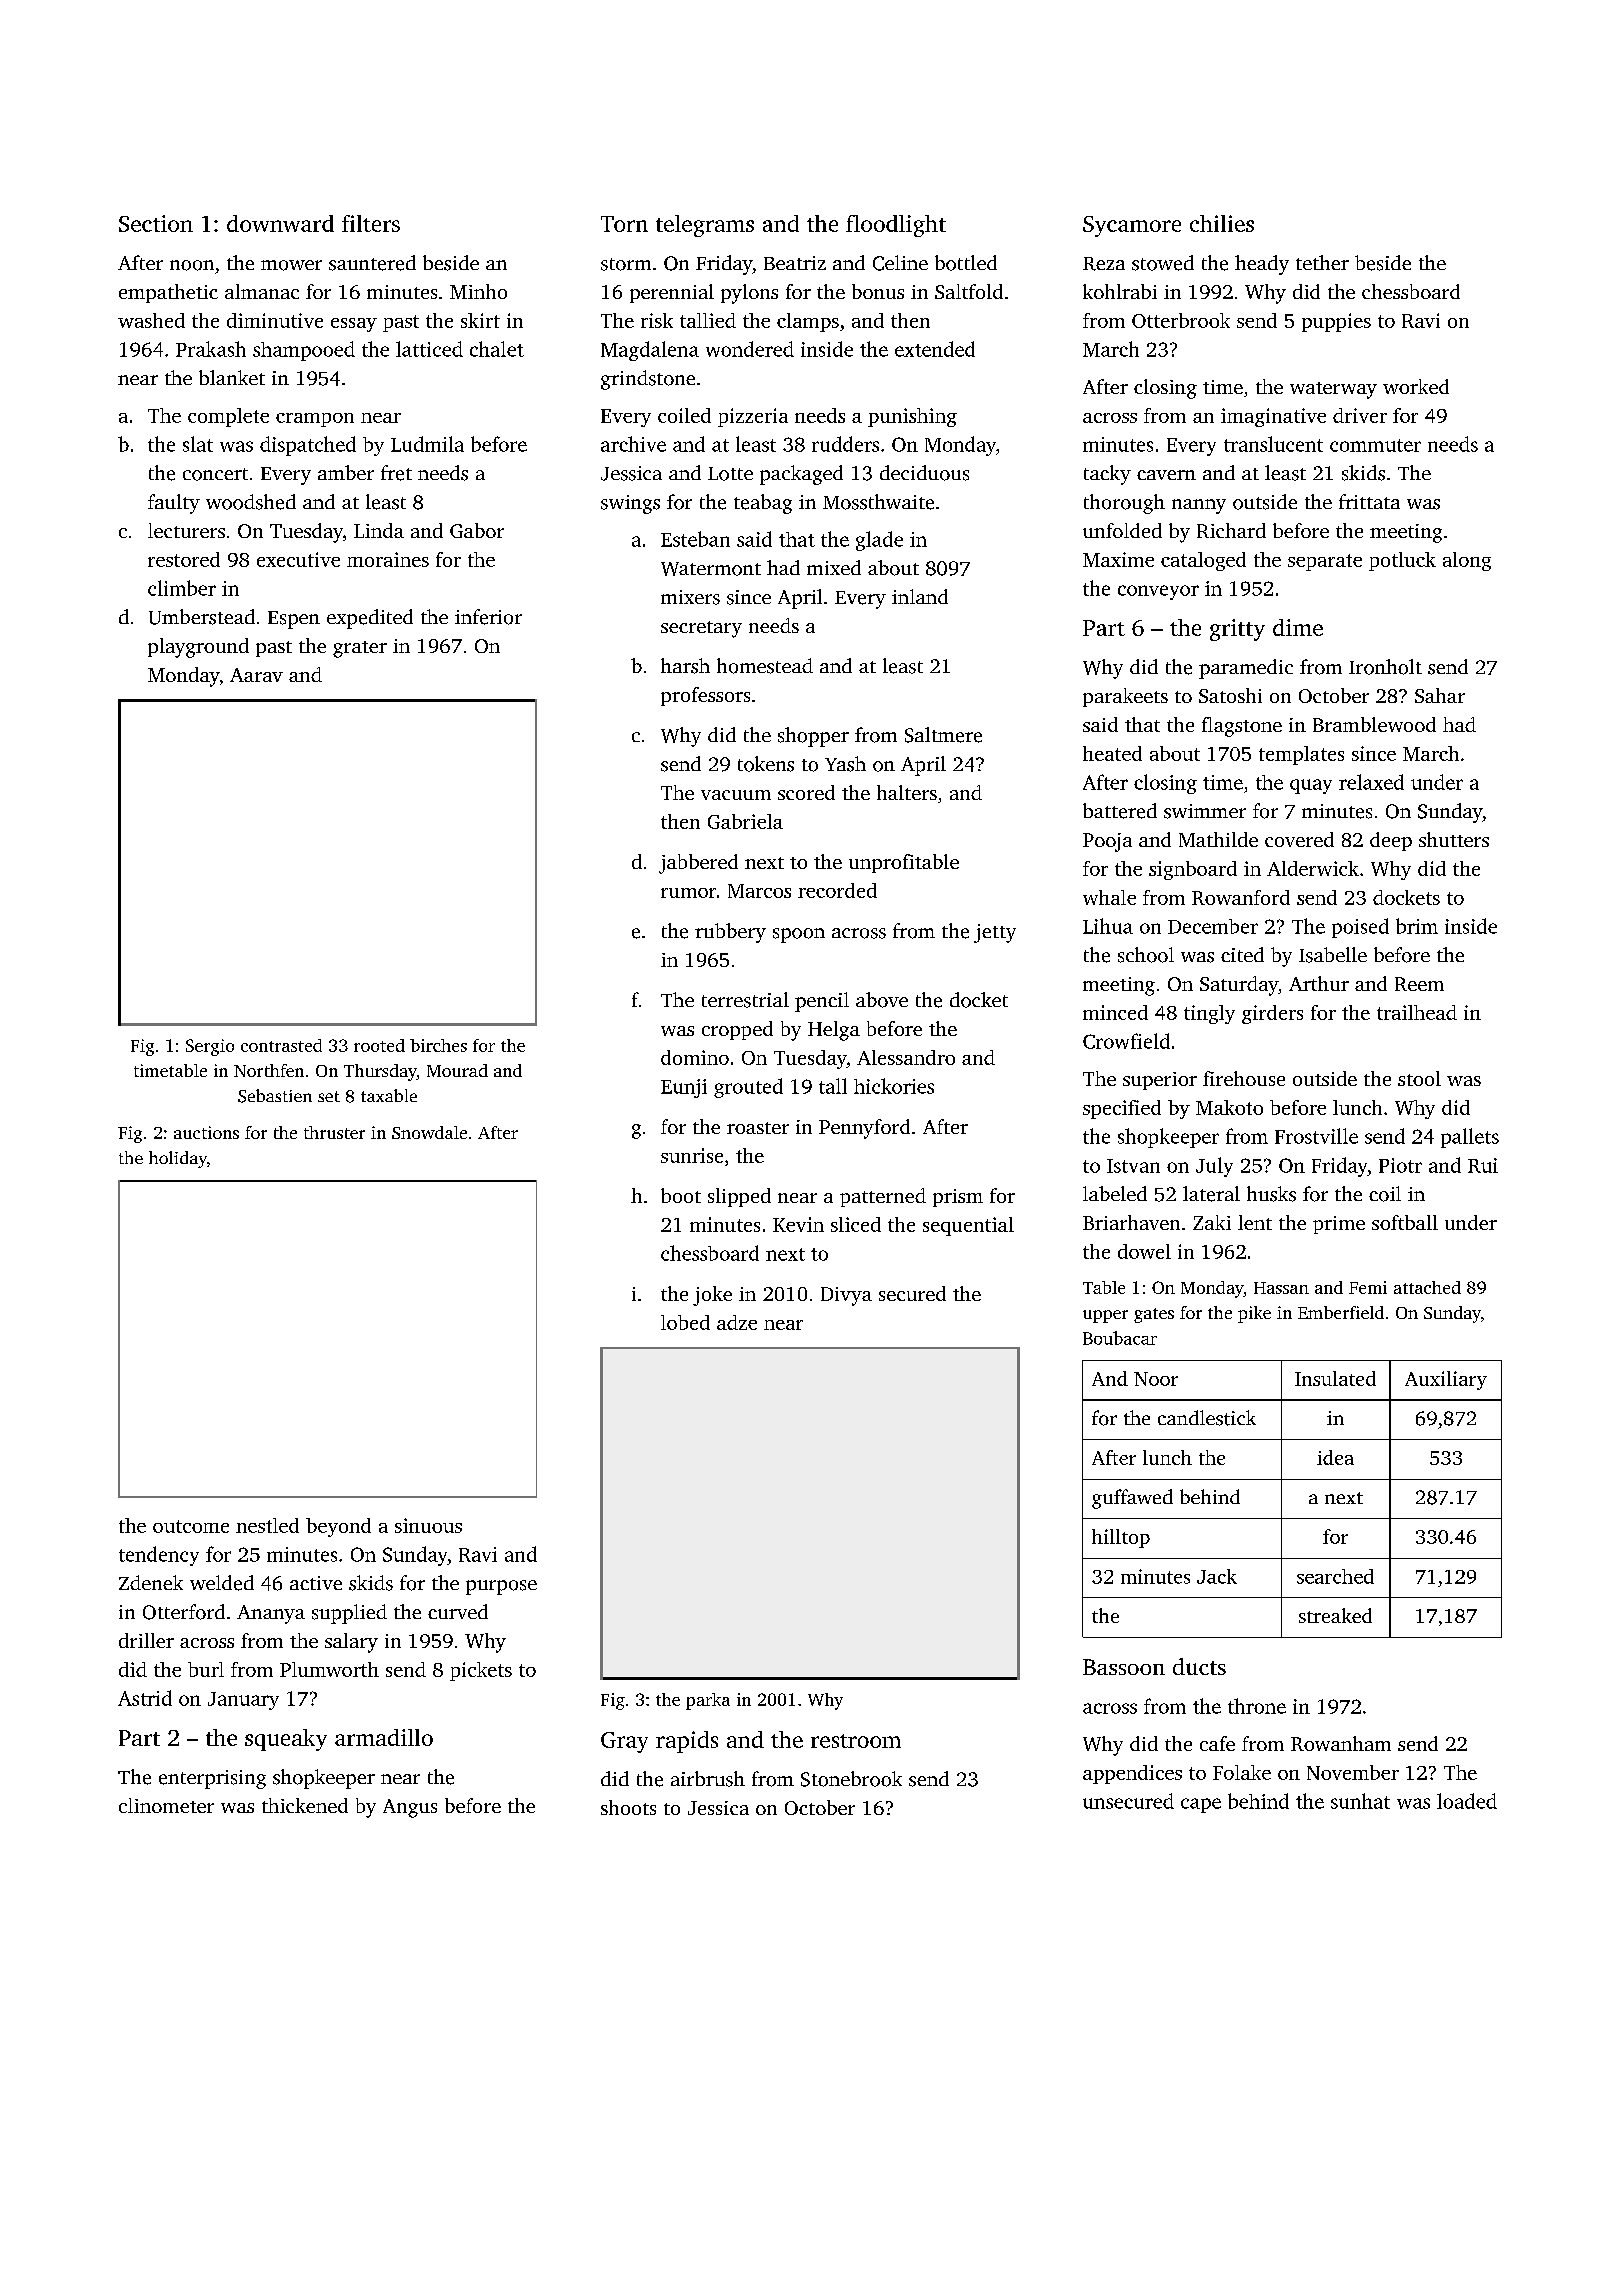  What do you see at coordinates (156, 223) in the screenshot?
I see `Section` at bounding box center [156, 223].
